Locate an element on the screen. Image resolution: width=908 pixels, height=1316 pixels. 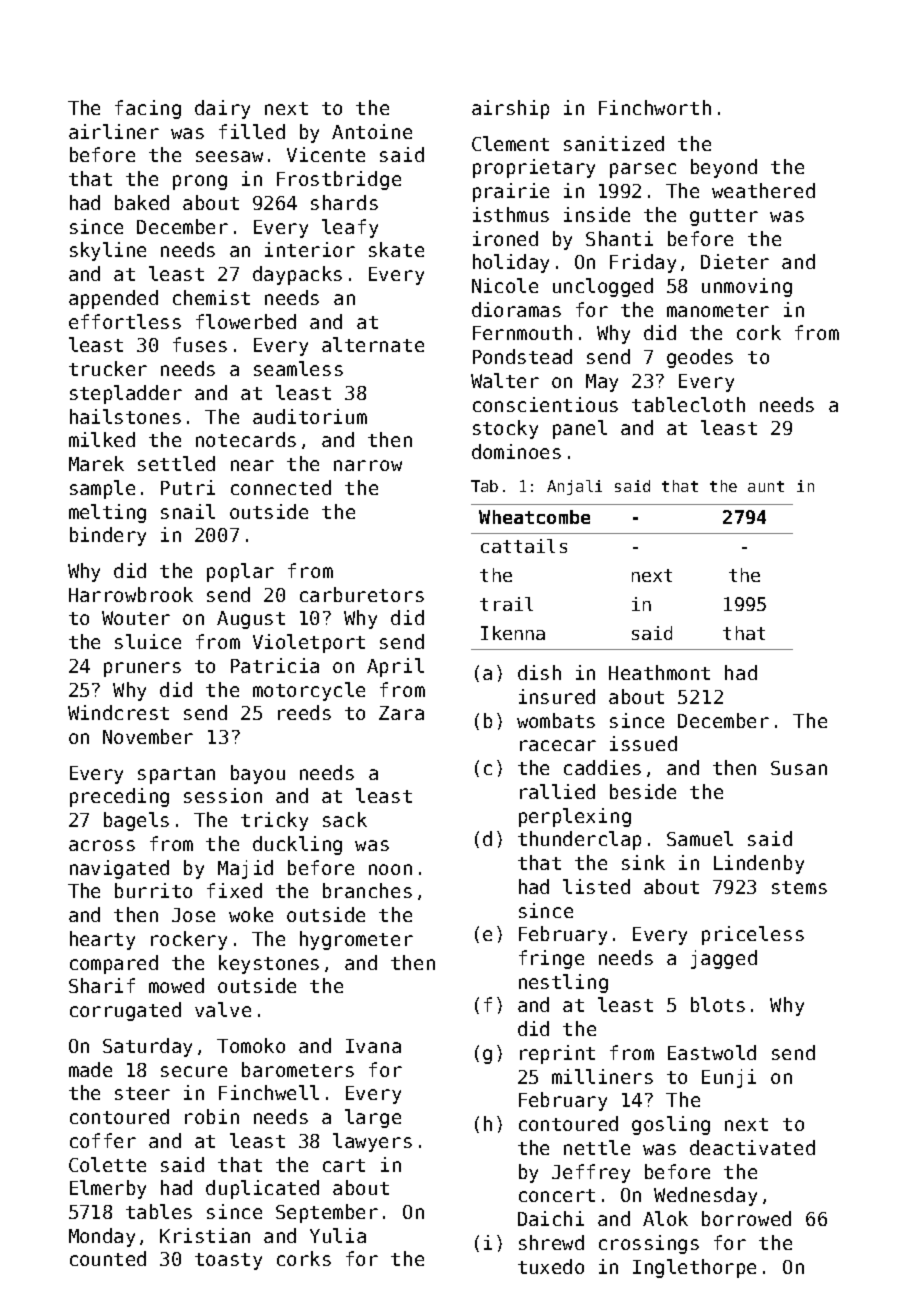
tuxedo is located at coordinates (551, 1266).
